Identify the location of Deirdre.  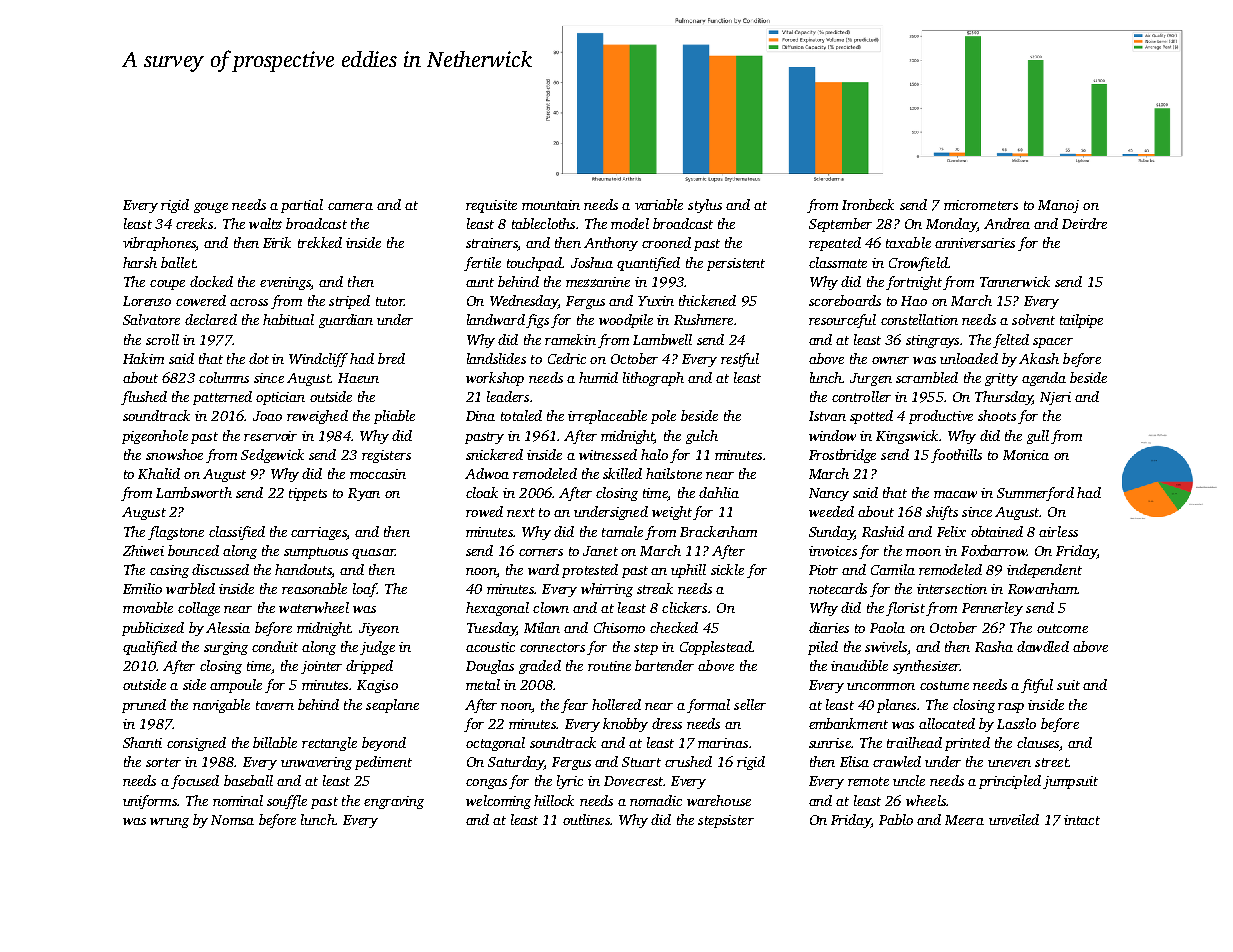
(1084, 223).
